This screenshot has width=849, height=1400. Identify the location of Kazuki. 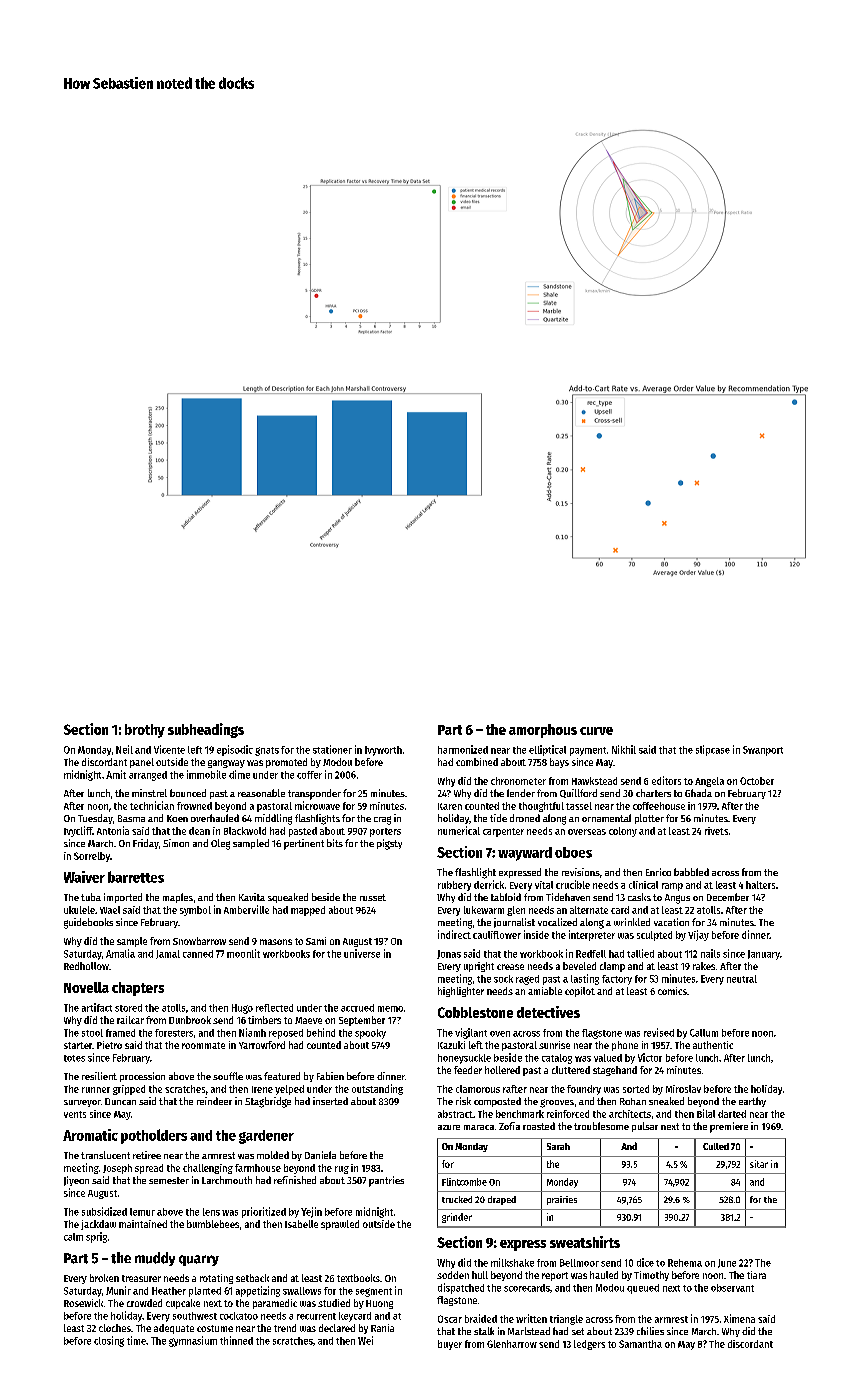
(451, 1045).
